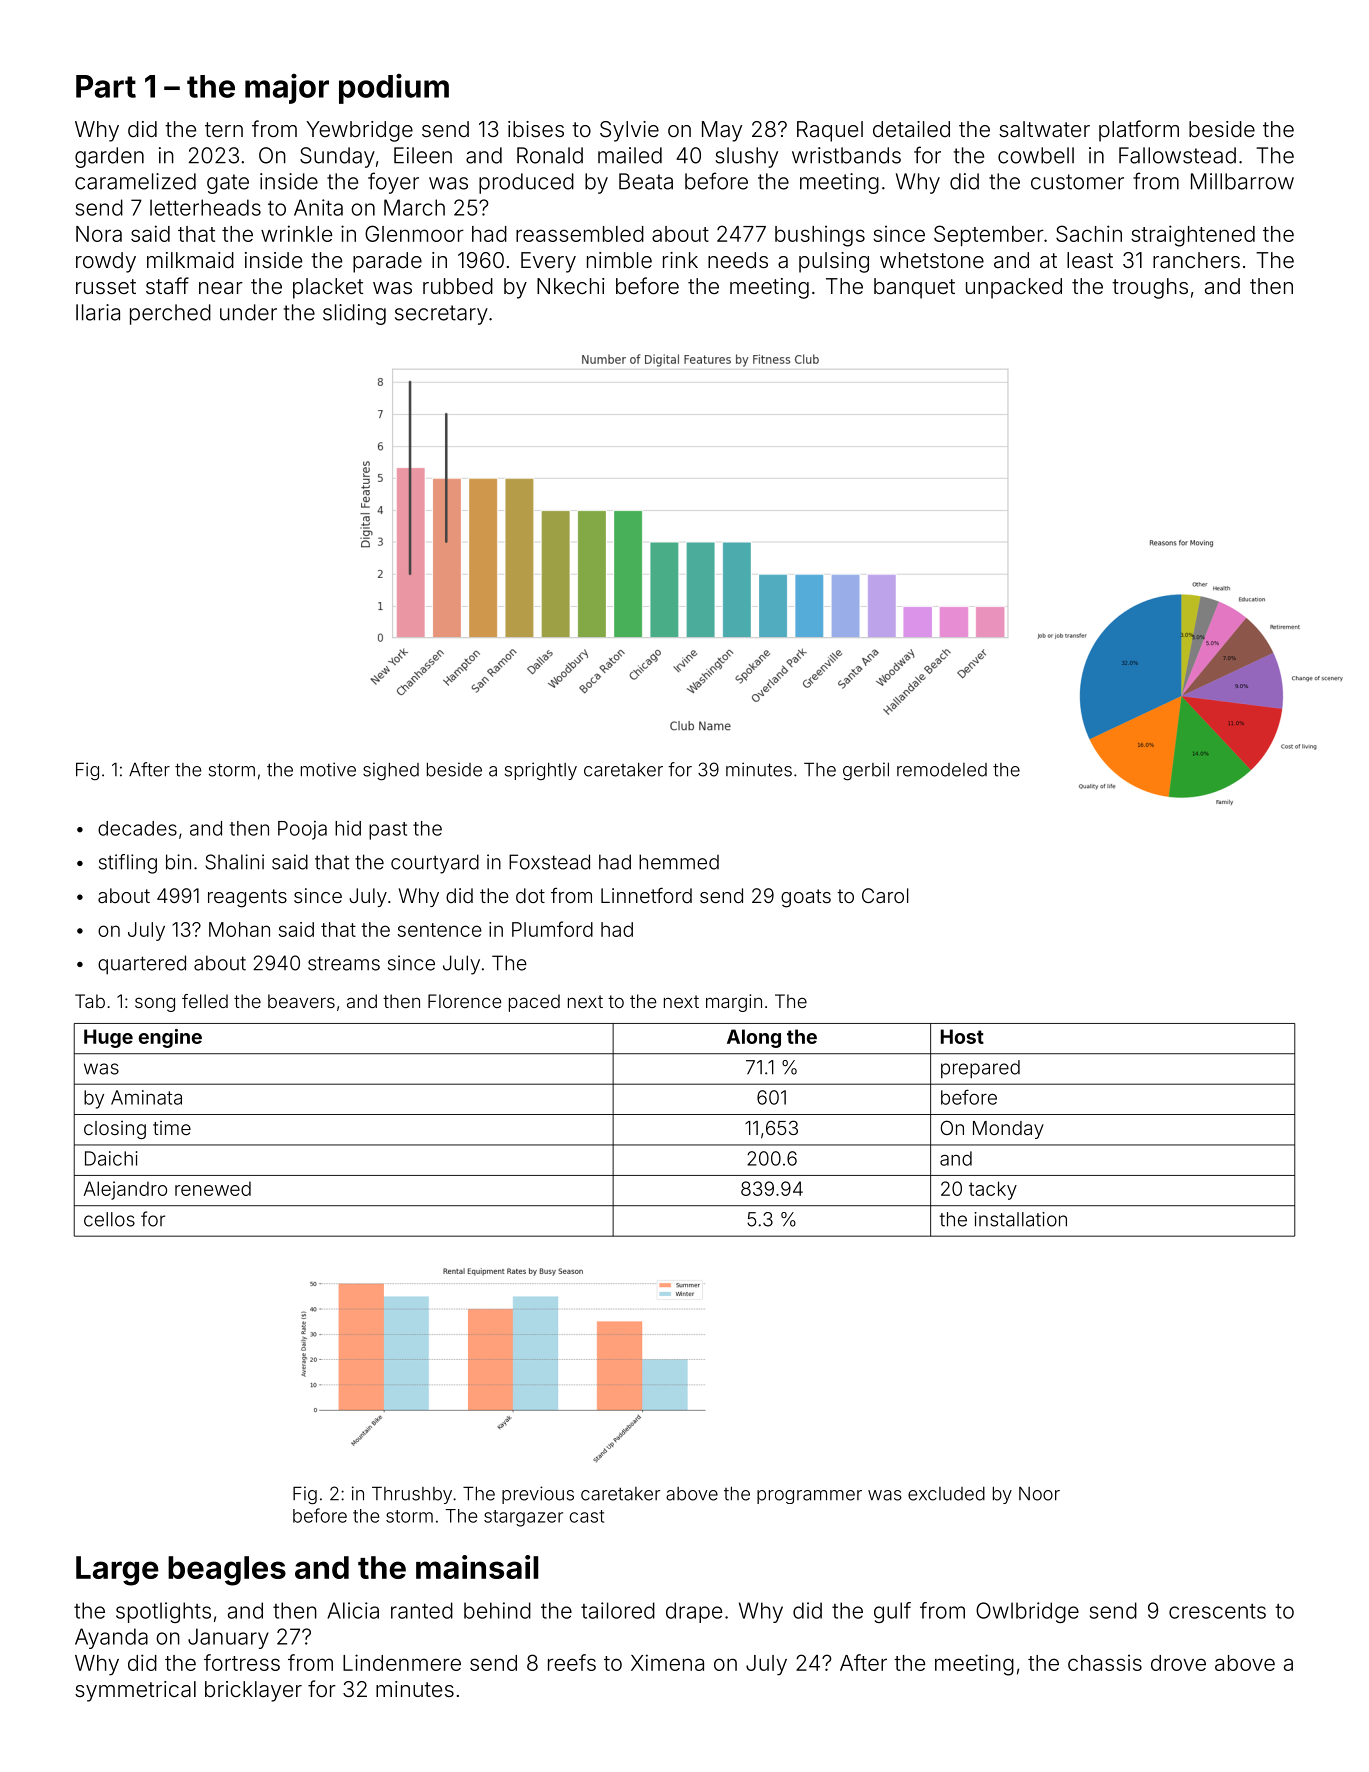 The width and height of the screenshot is (1369, 1772). I want to click on excluded, so click(946, 1494).
